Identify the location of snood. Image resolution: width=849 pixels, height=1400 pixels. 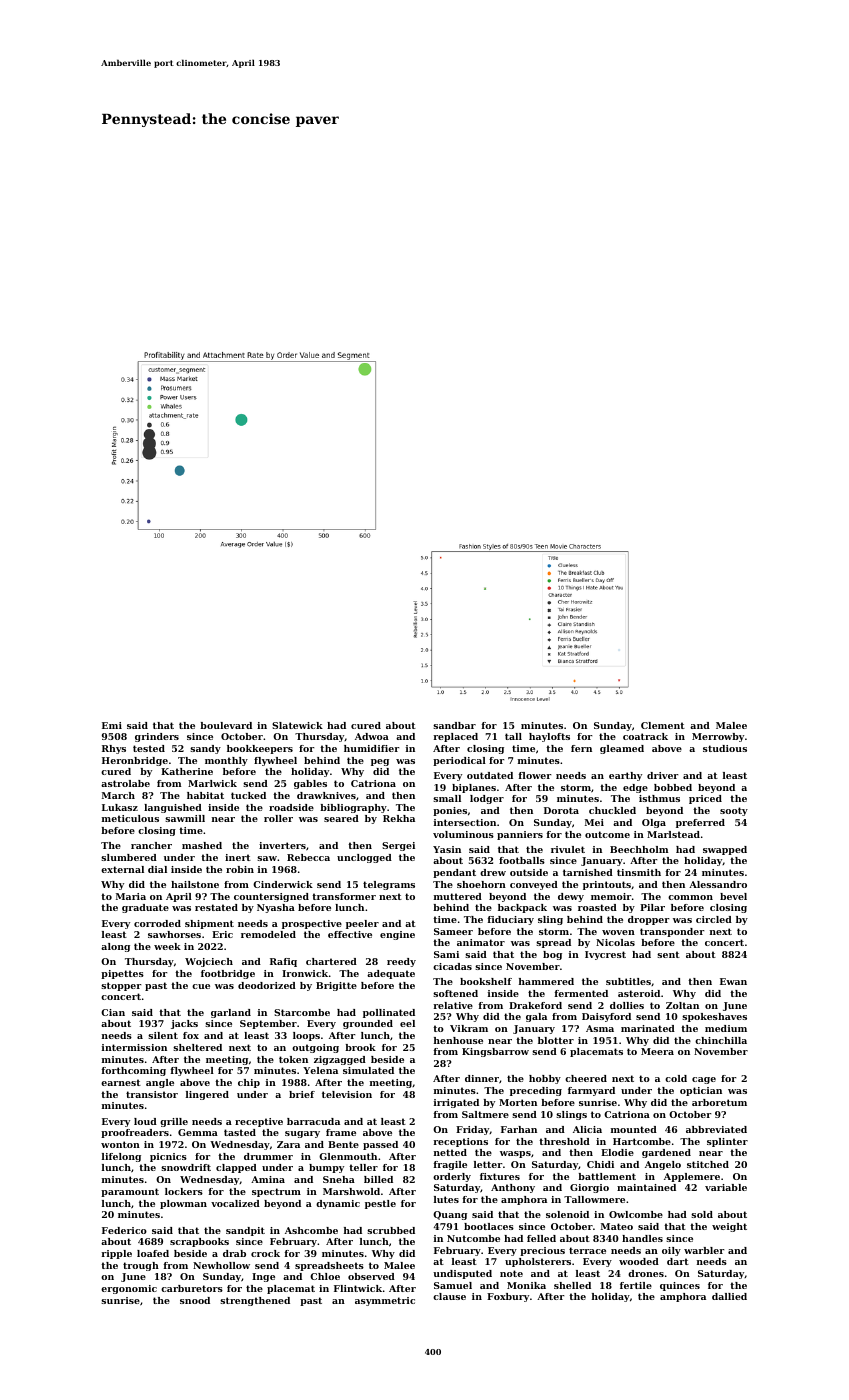
(195, 1300).
